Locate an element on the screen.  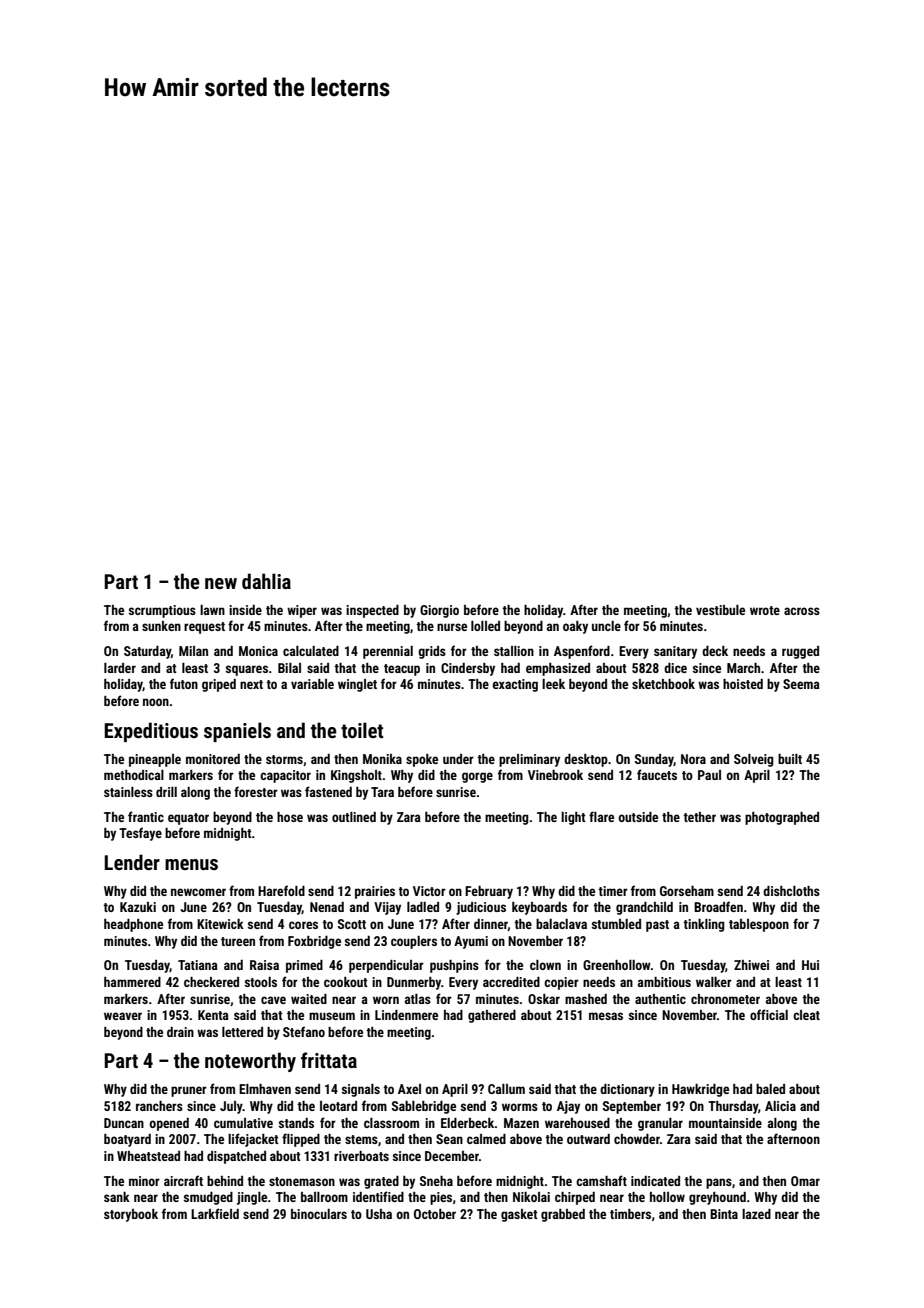
Seema is located at coordinates (801, 684).
